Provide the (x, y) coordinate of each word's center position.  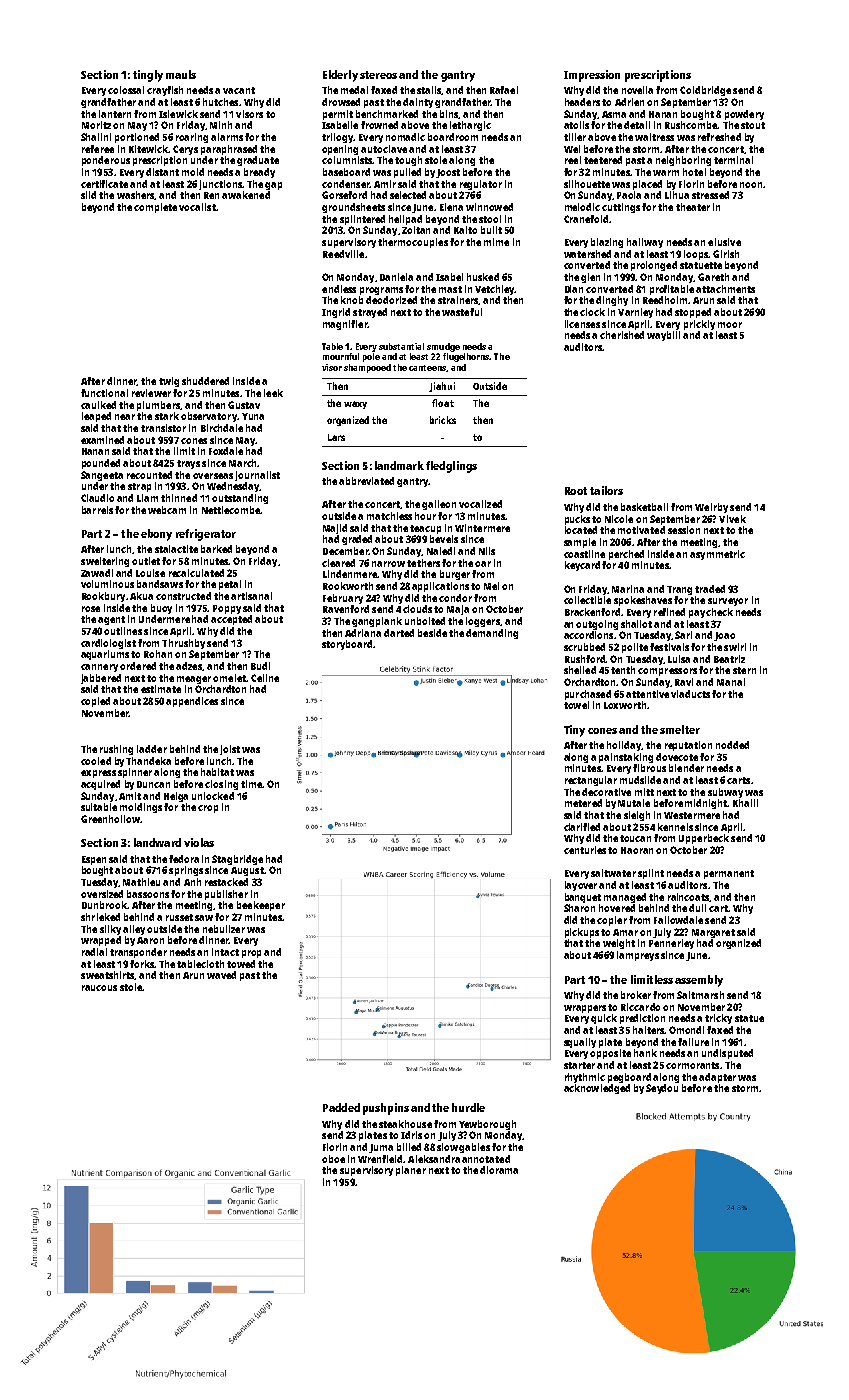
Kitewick (148, 149)
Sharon (579, 908)
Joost (448, 173)
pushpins (386, 1109)
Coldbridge (705, 91)
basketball (644, 507)
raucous (99, 988)
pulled (407, 173)
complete (155, 208)
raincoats (689, 897)
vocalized (480, 504)
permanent (729, 874)
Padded (341, 1107)
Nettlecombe (231, 510)
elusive (724, 242)
